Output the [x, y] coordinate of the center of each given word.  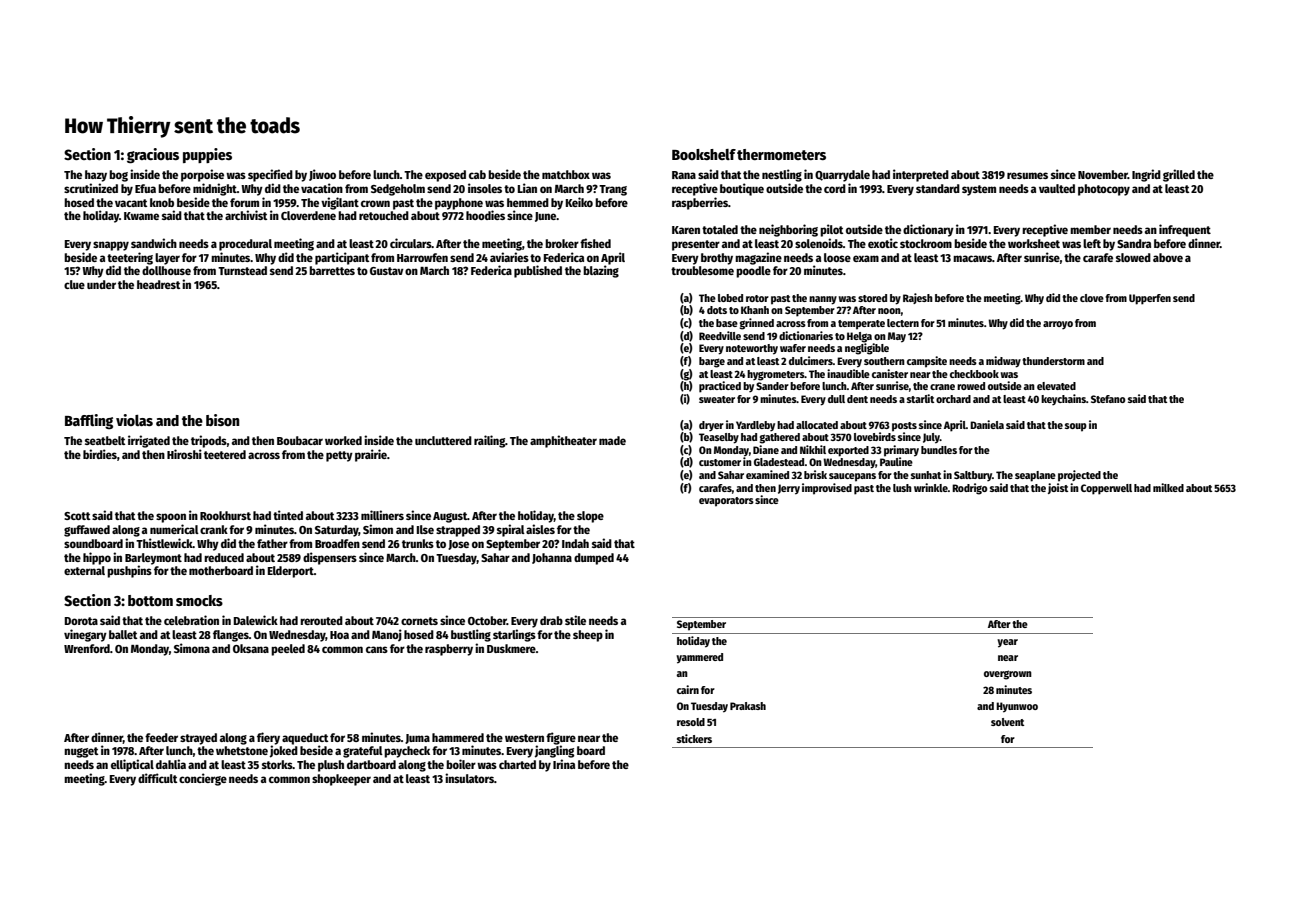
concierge [203, 779]
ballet [123, 634]
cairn [688, 689]
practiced [720, 387]
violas [134, 420]
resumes [1027, 175]
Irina [564, 764]
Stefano [1108, 399]
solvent [1007, 722]
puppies [207, 155]
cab [477, 174]
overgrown [1008, 675]
